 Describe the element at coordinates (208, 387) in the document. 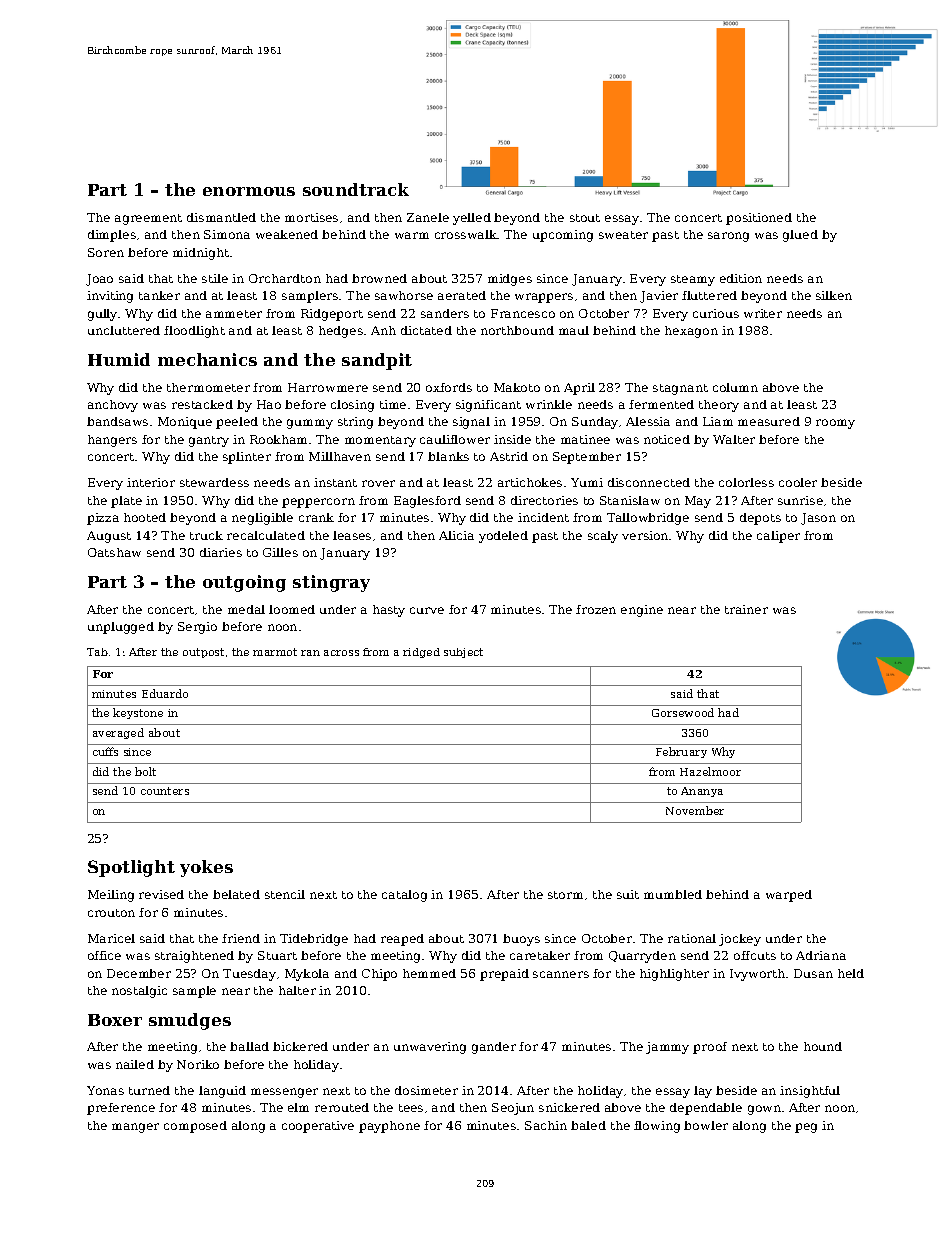

I see `thermometer` at that location.
